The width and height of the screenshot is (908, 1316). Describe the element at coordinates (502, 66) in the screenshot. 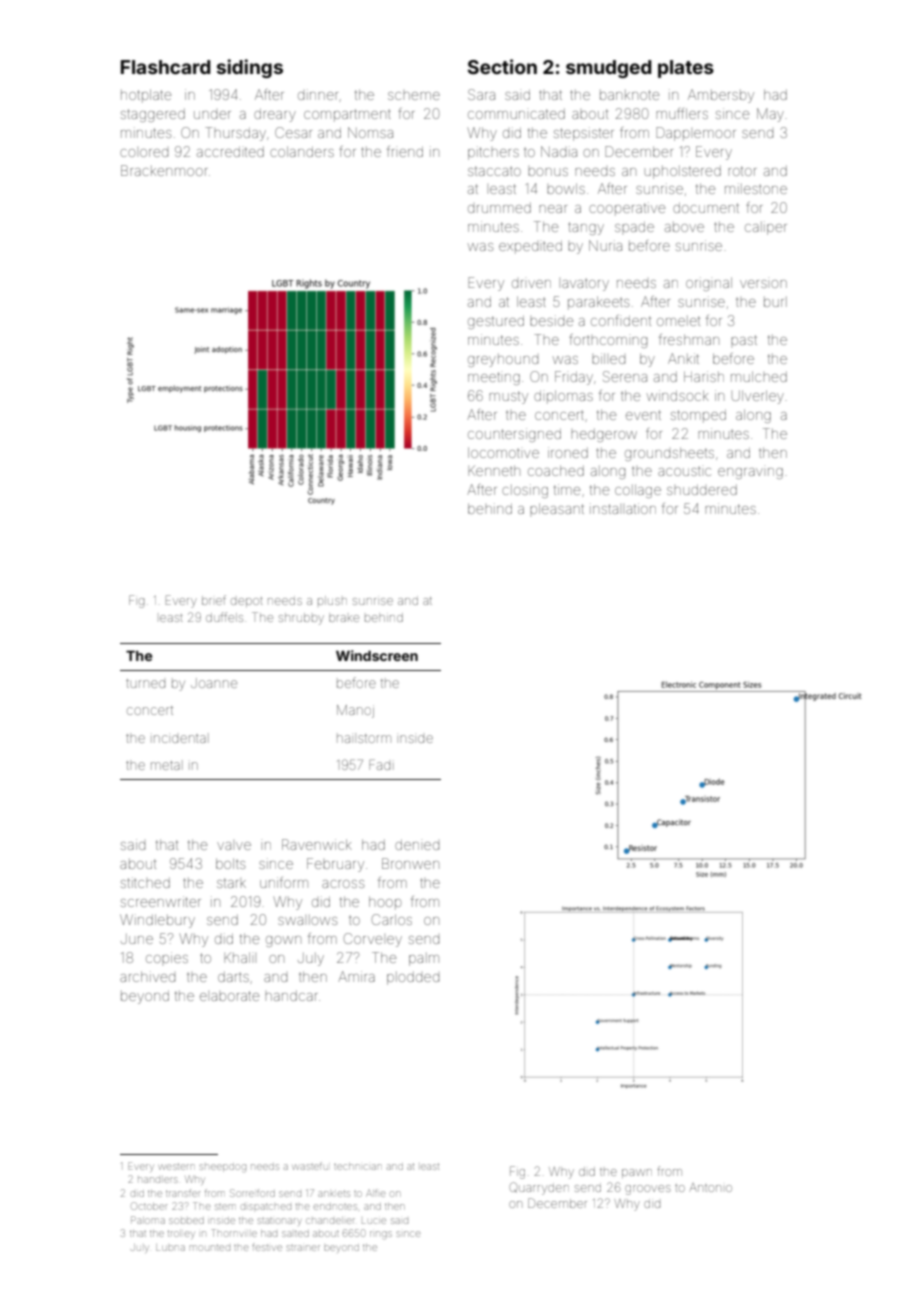

I see `Section` at that location.
